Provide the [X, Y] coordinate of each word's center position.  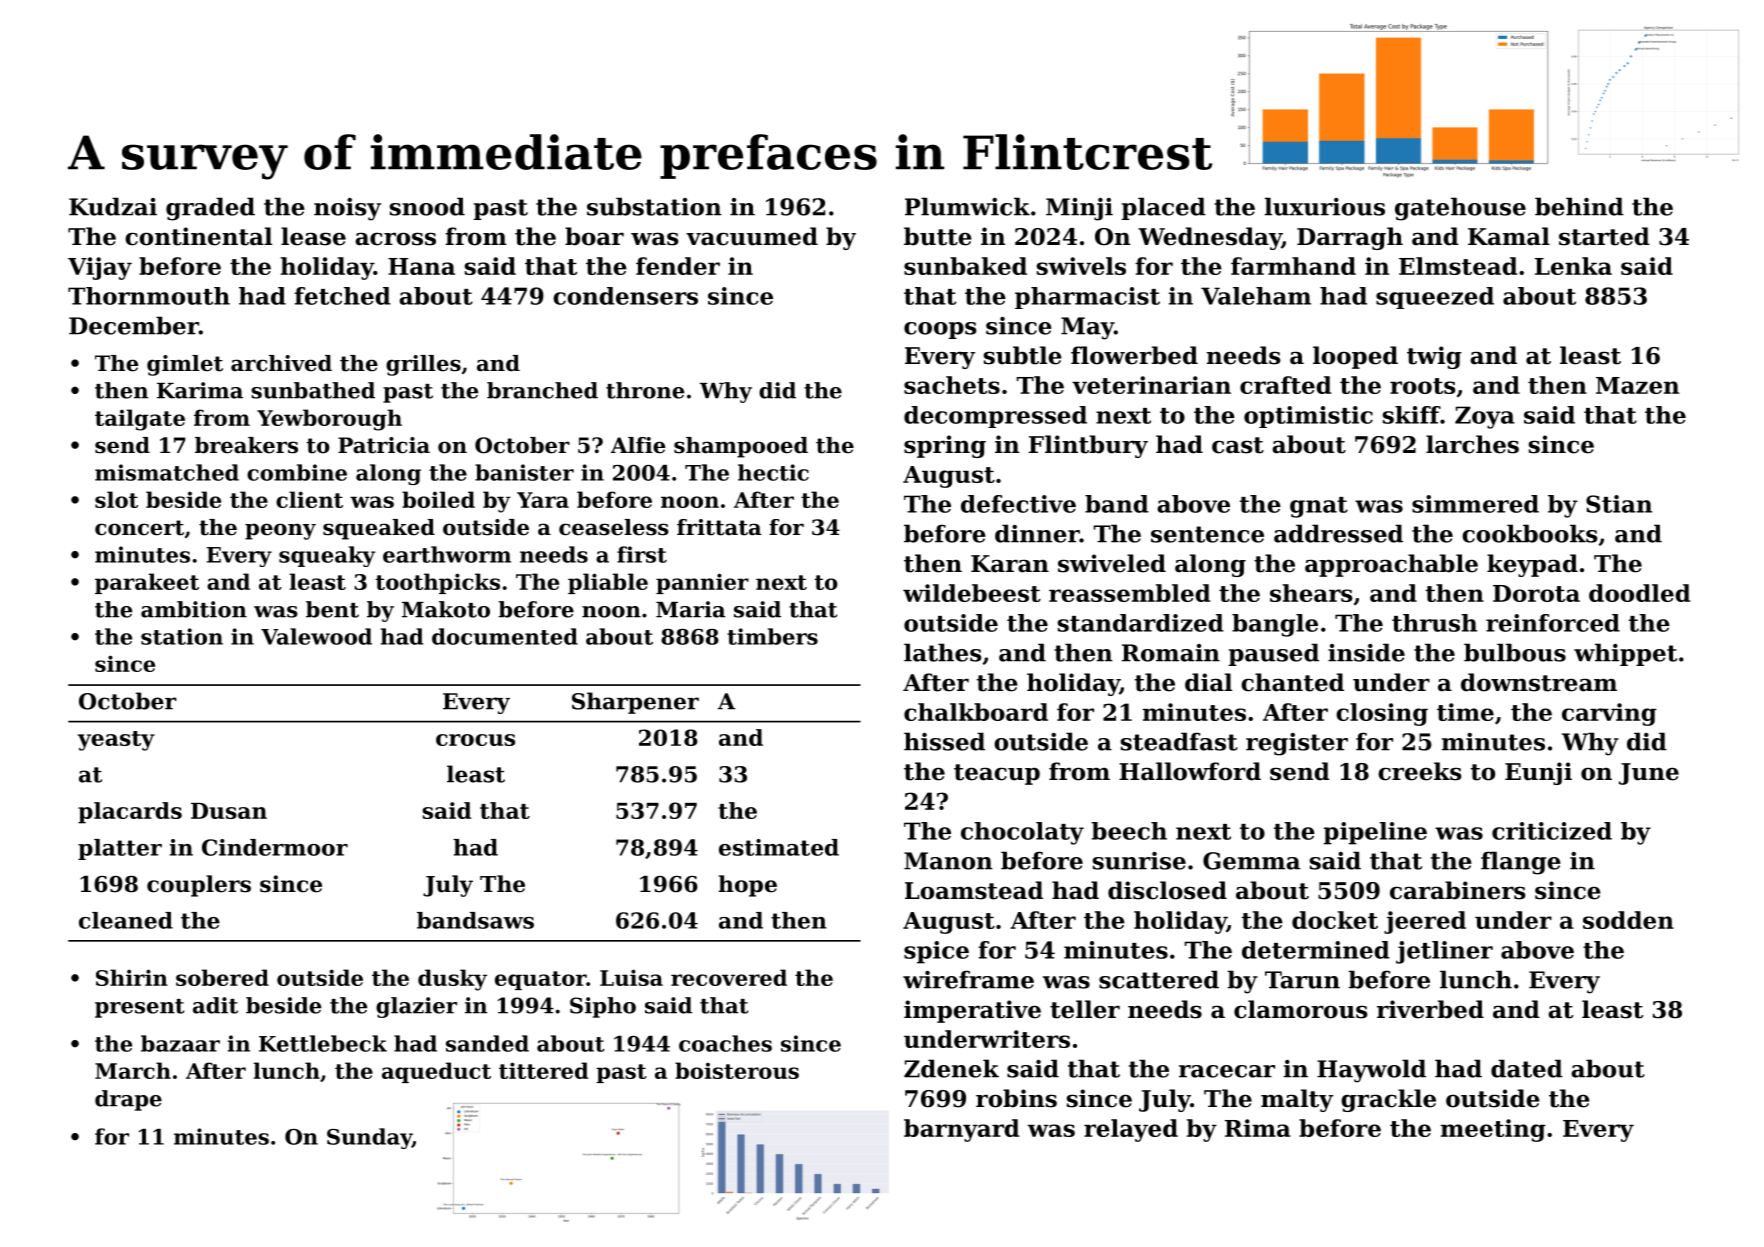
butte [938, 236]
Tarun [1302, 980]
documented [505, 636]
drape [128, 1100]
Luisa [631, 977]
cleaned [126, 920]
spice [936, 952]
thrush [1434, 623]
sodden [1628, 920]
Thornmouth [149, 296]
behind [1579, 206]
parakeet [147, 583]
